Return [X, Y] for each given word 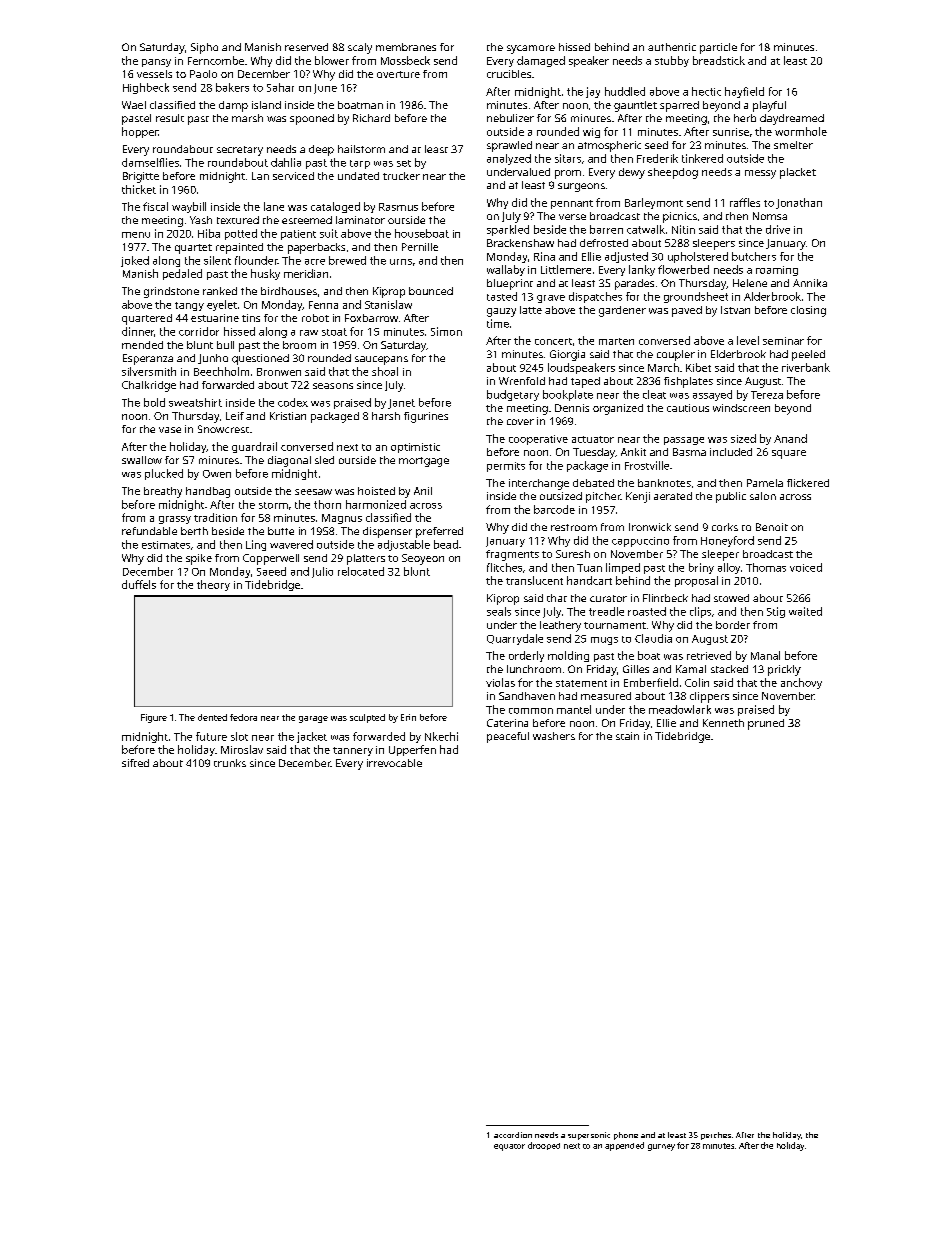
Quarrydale [515, 639]
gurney [661, 1147]
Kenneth [723, 723]
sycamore [531, 49]
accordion [513, 1135]
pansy [156, 63]
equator [509, 1147]
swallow [142, 460]
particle [718, 48]
